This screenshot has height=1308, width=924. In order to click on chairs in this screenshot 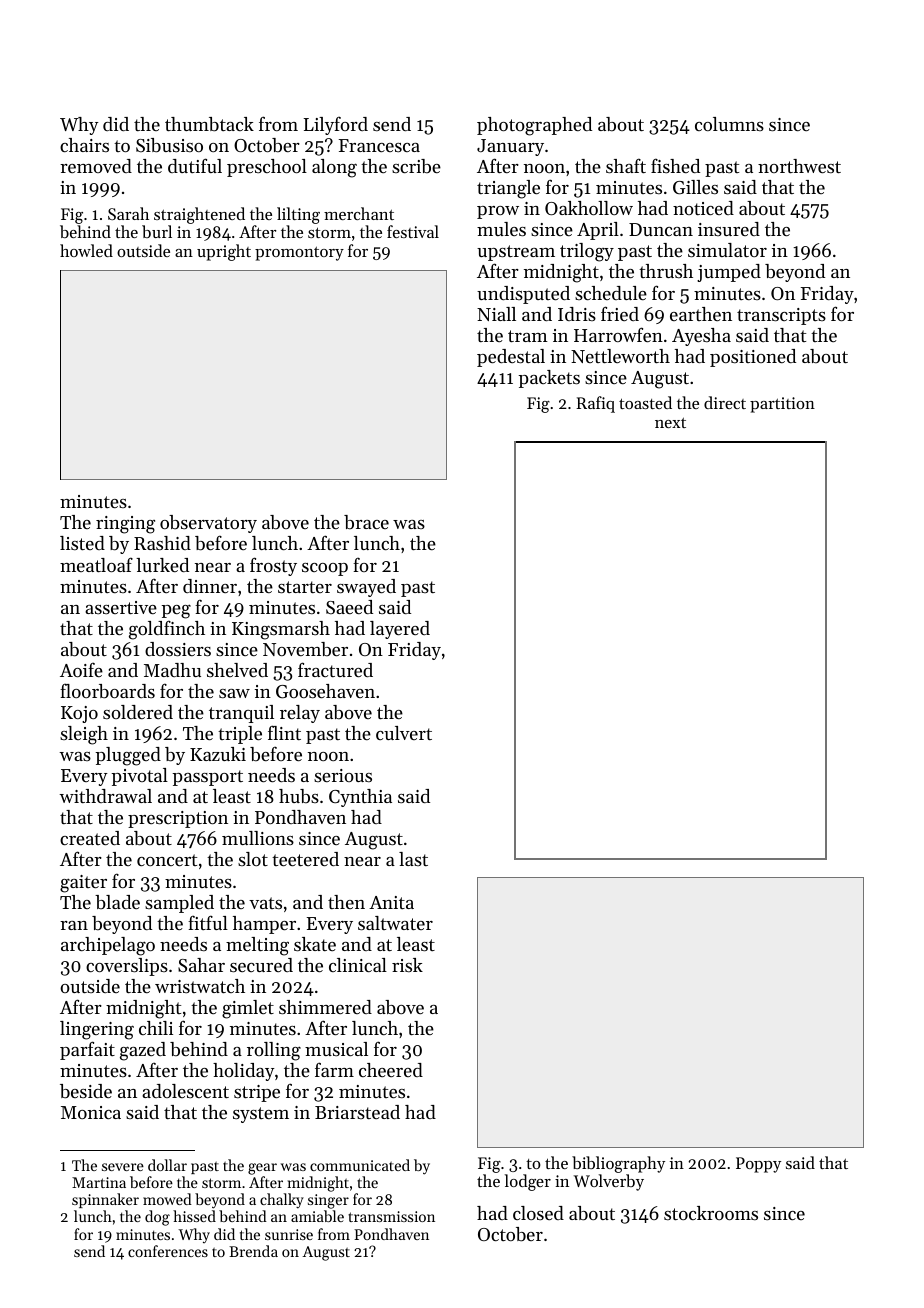, I will do `click(84, 145)`.
